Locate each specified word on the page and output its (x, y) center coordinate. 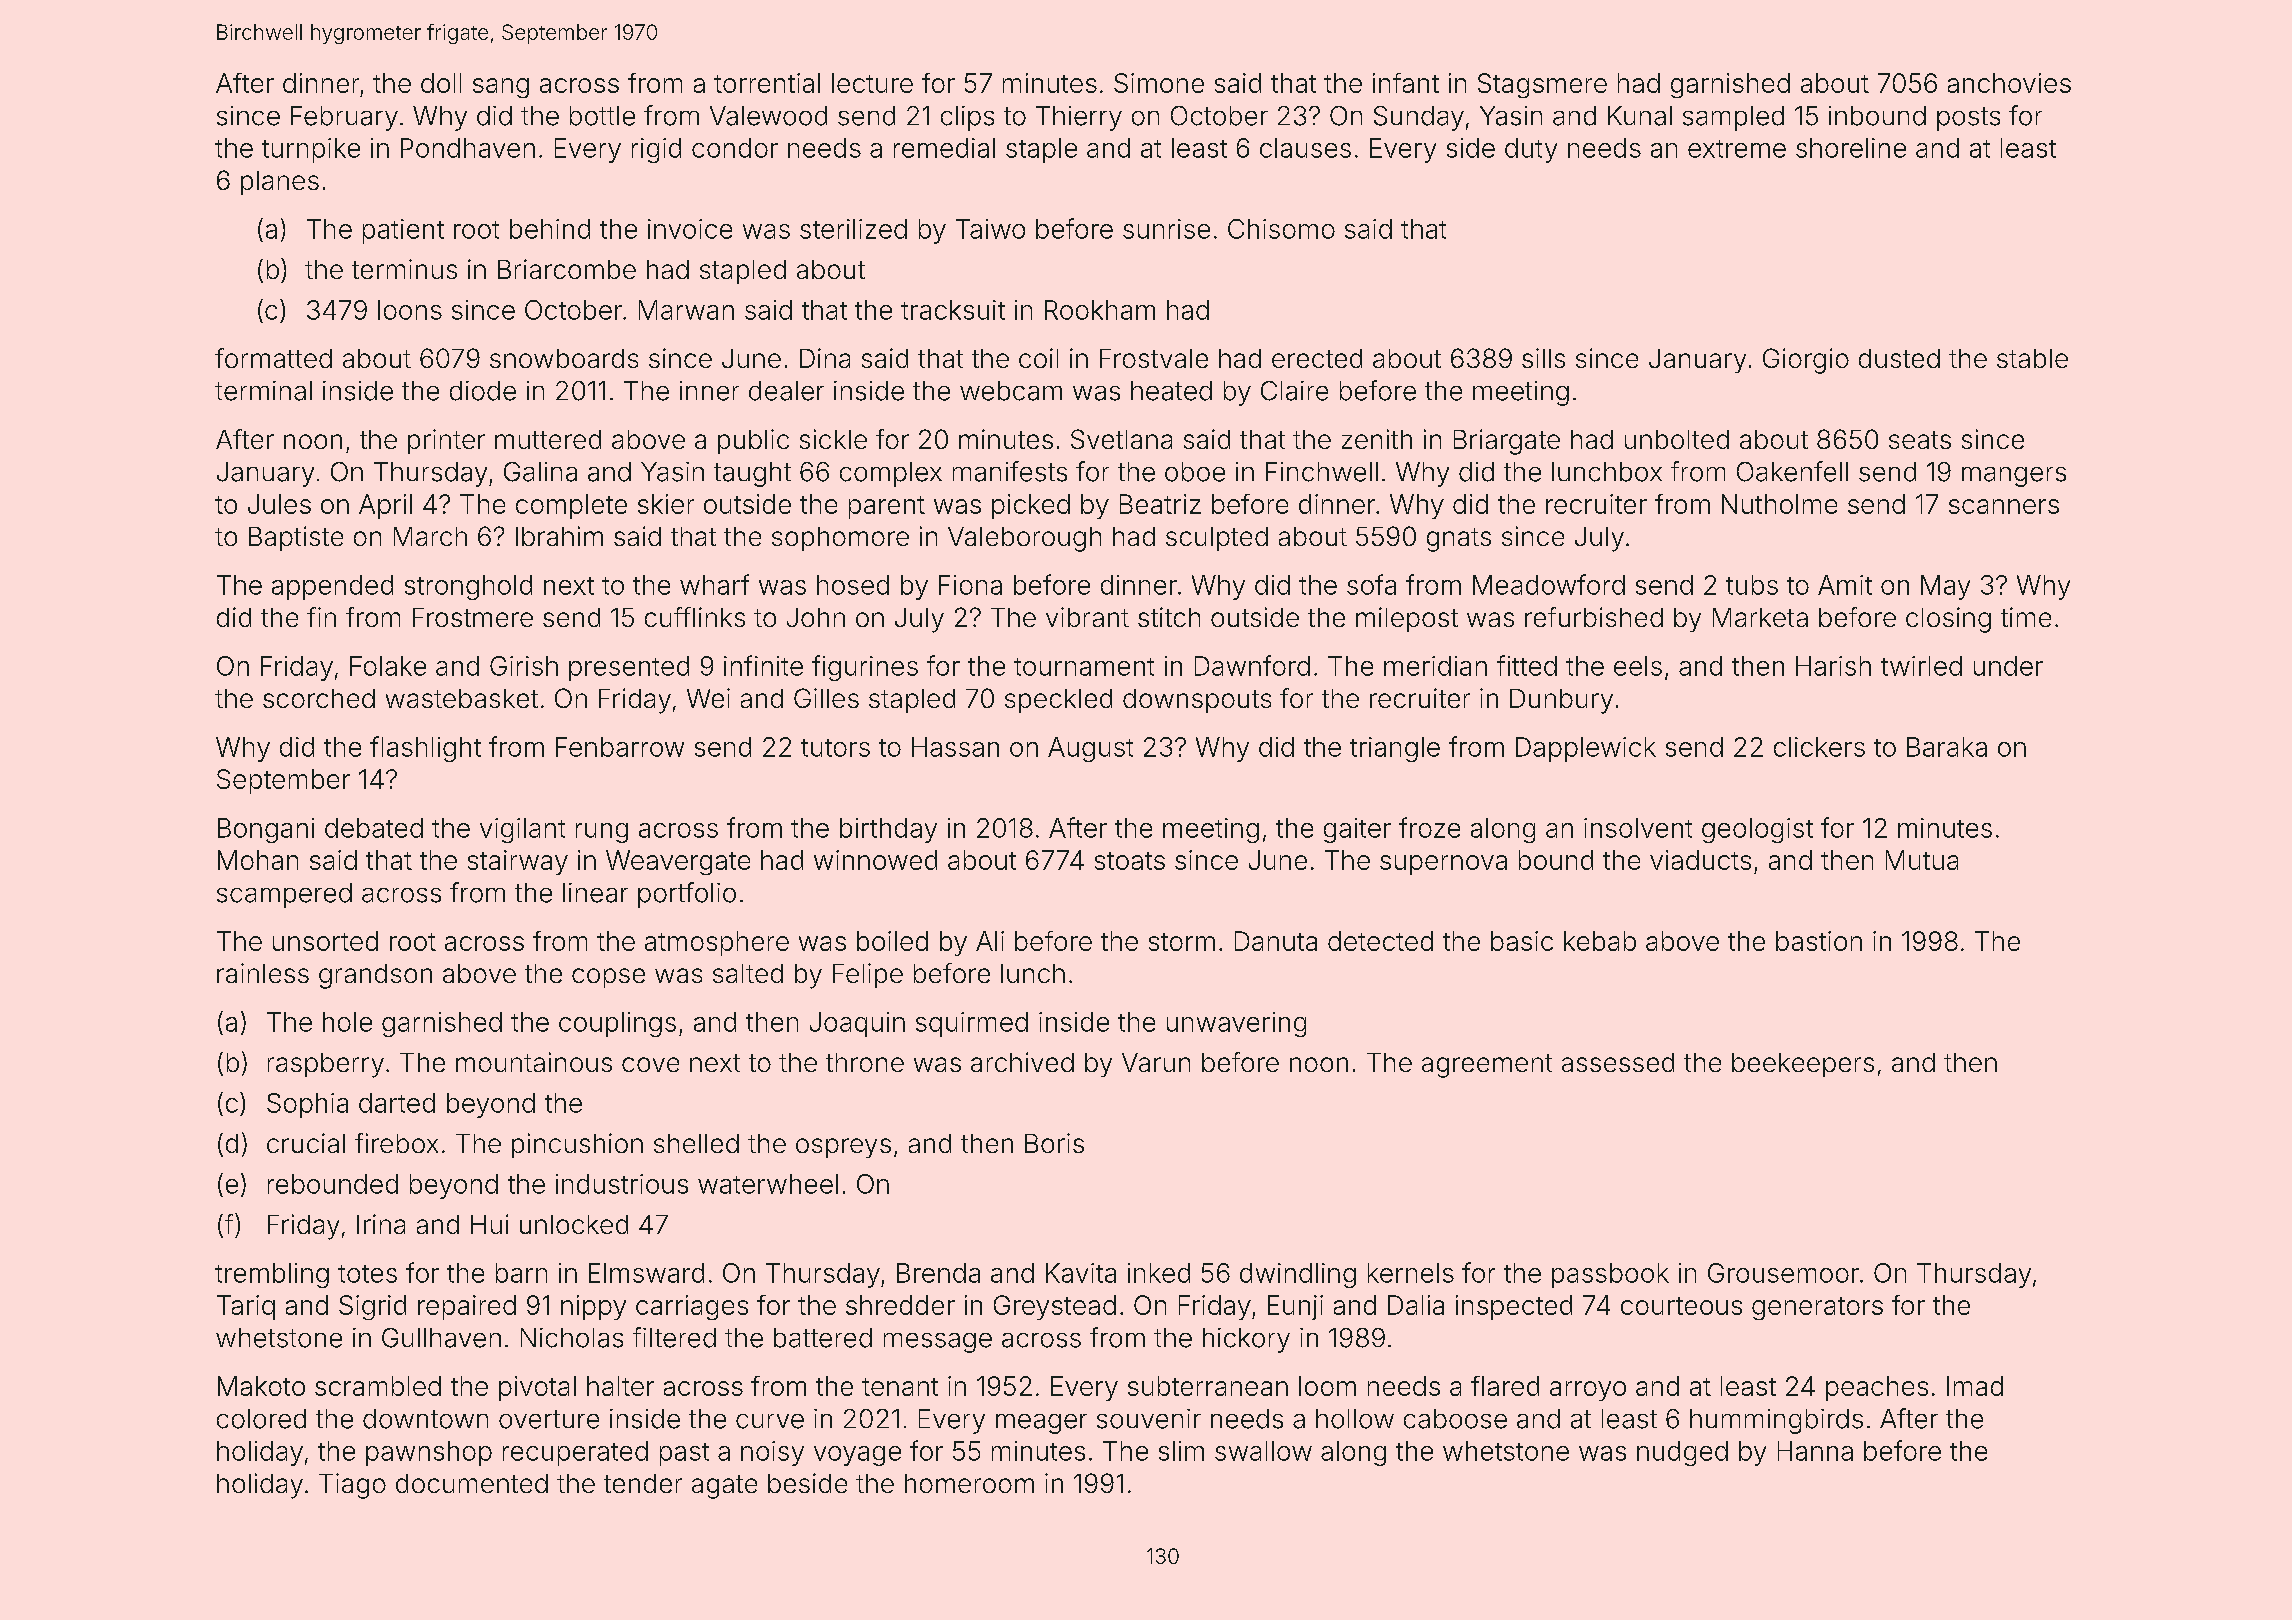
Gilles (826, 698)
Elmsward (646, 1273)
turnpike (311, 150)
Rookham (1100, 310)
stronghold (468, 587)
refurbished (1594, 617)
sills (1543, 358)
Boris (1054, 1143)
